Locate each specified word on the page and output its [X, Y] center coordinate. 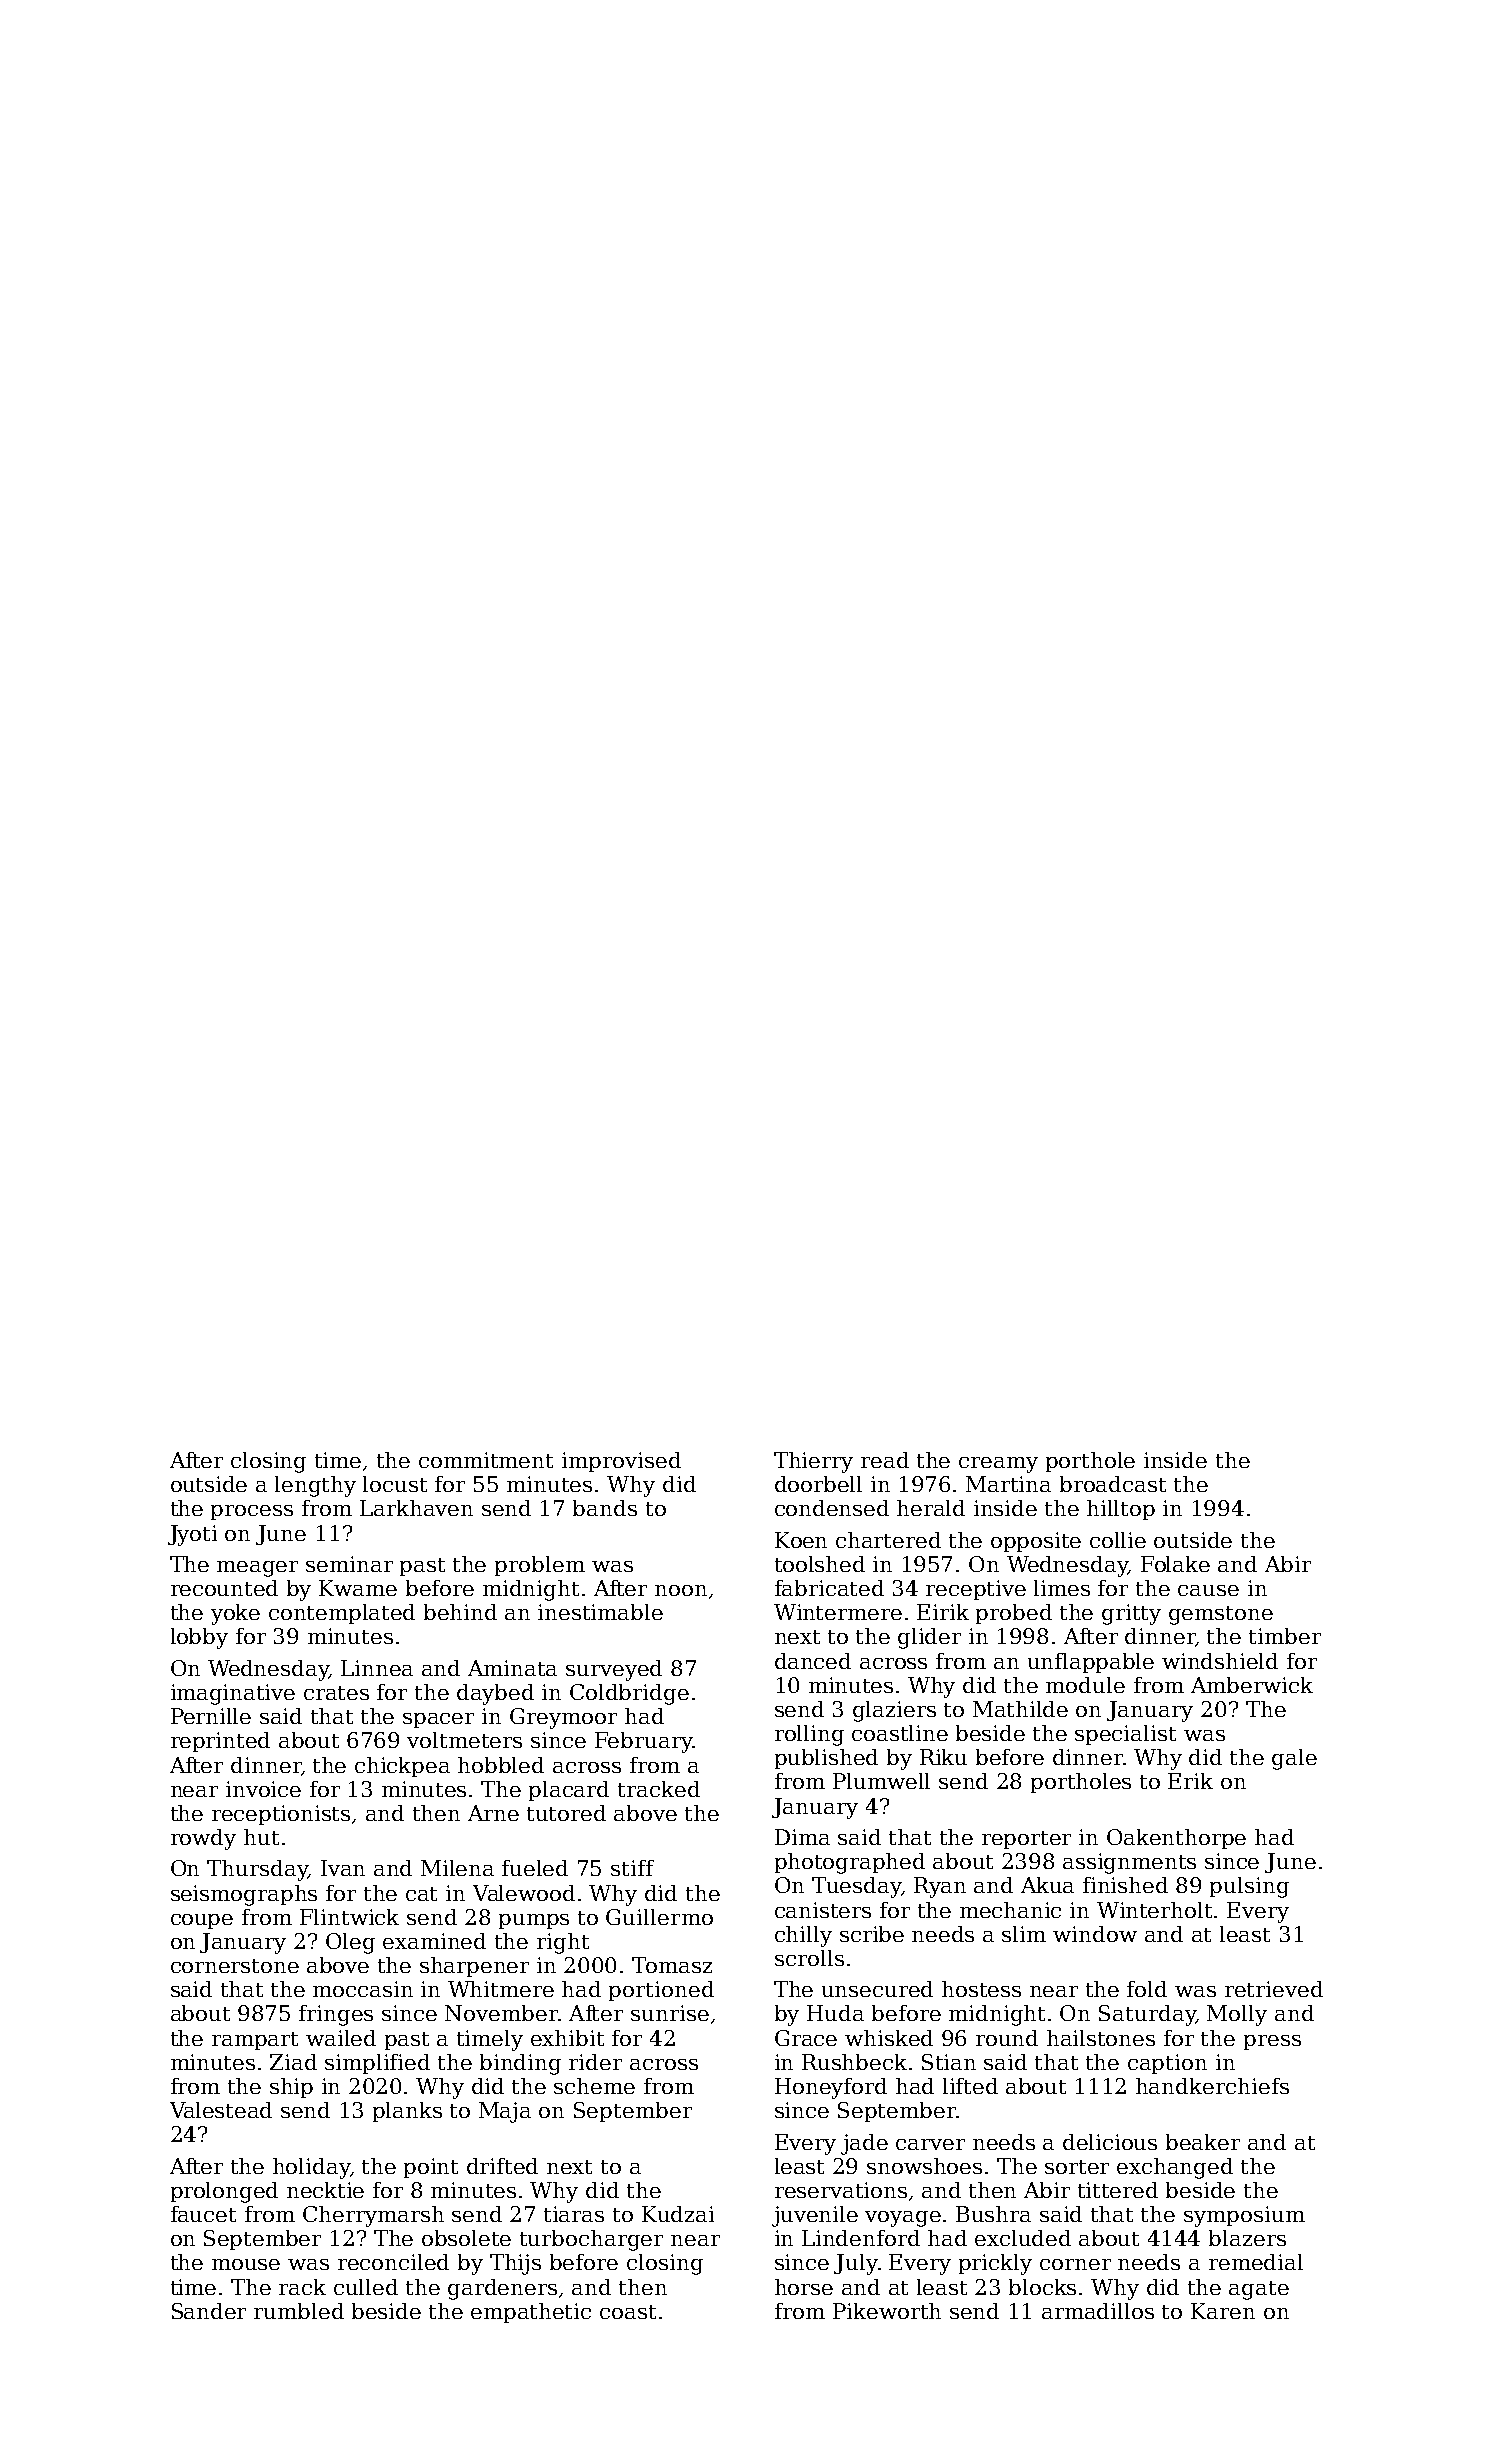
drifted [502, 2166]
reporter [1026, 1840]
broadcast [1113, 1484]
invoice [263, 1789]
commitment [486, 1460]
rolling [809, 1735]
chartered [888, 1540]
